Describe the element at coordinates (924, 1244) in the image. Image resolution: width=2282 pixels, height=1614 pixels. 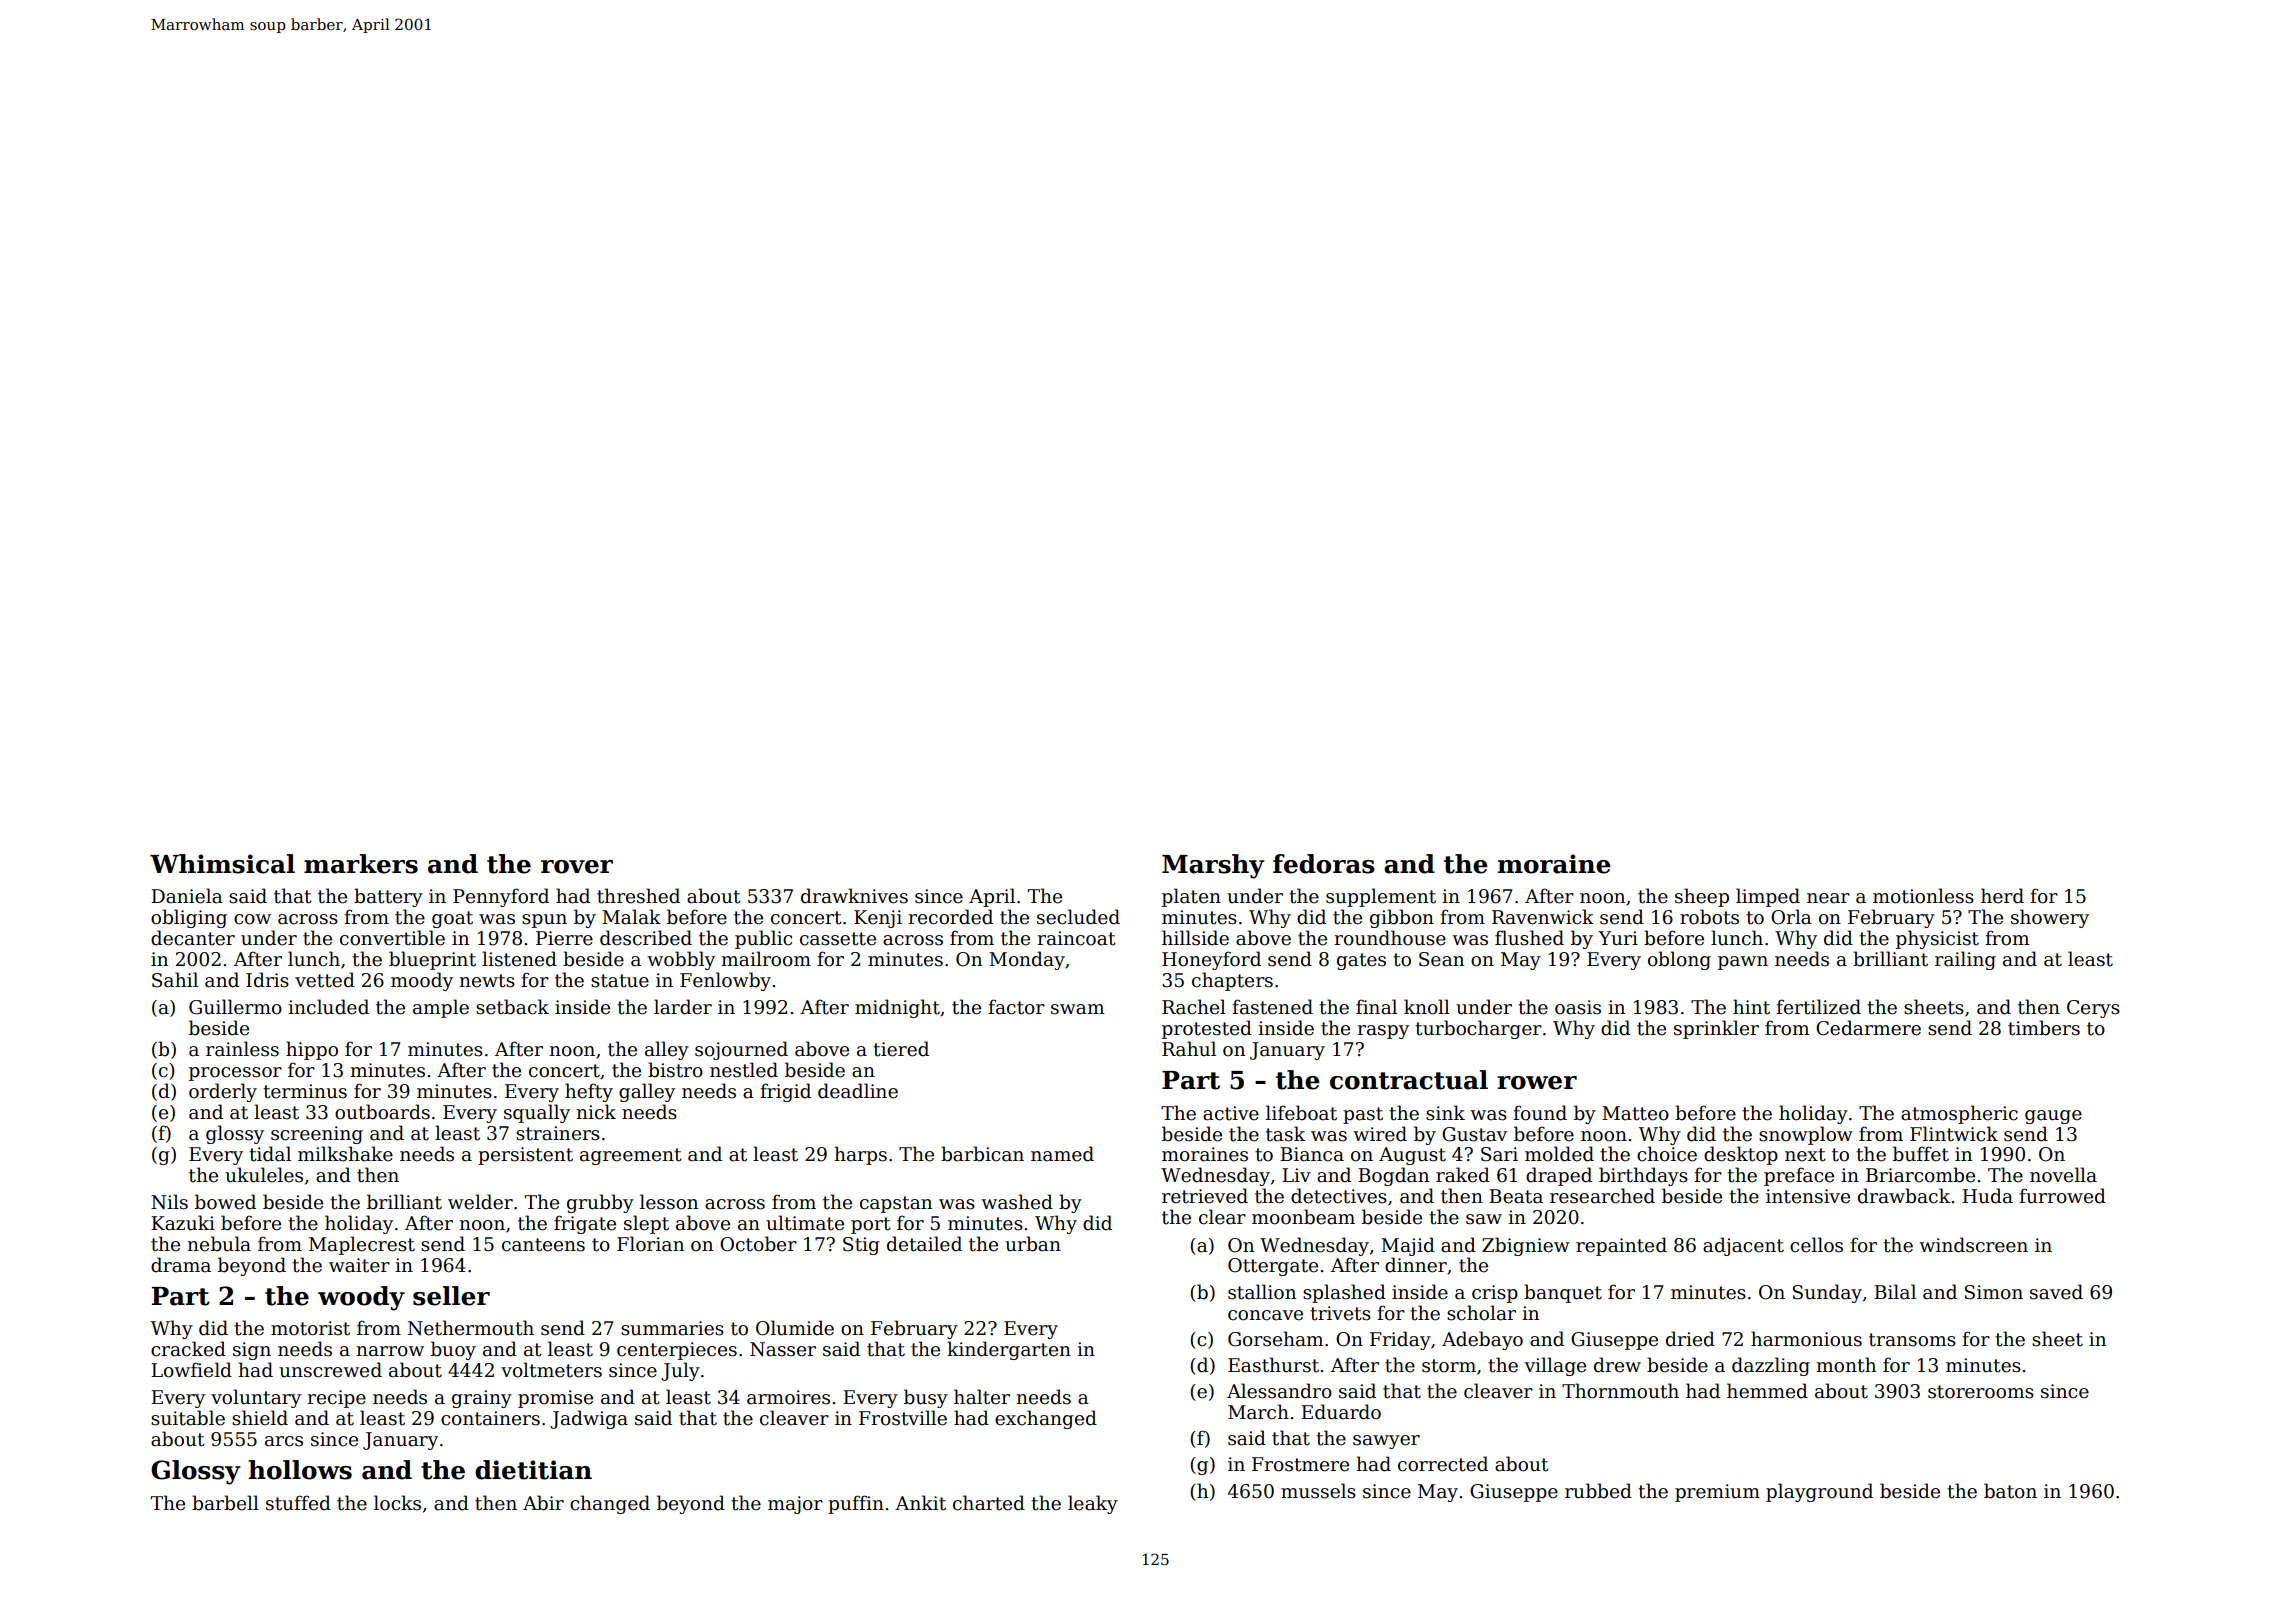
I see `detailed` at that location.
